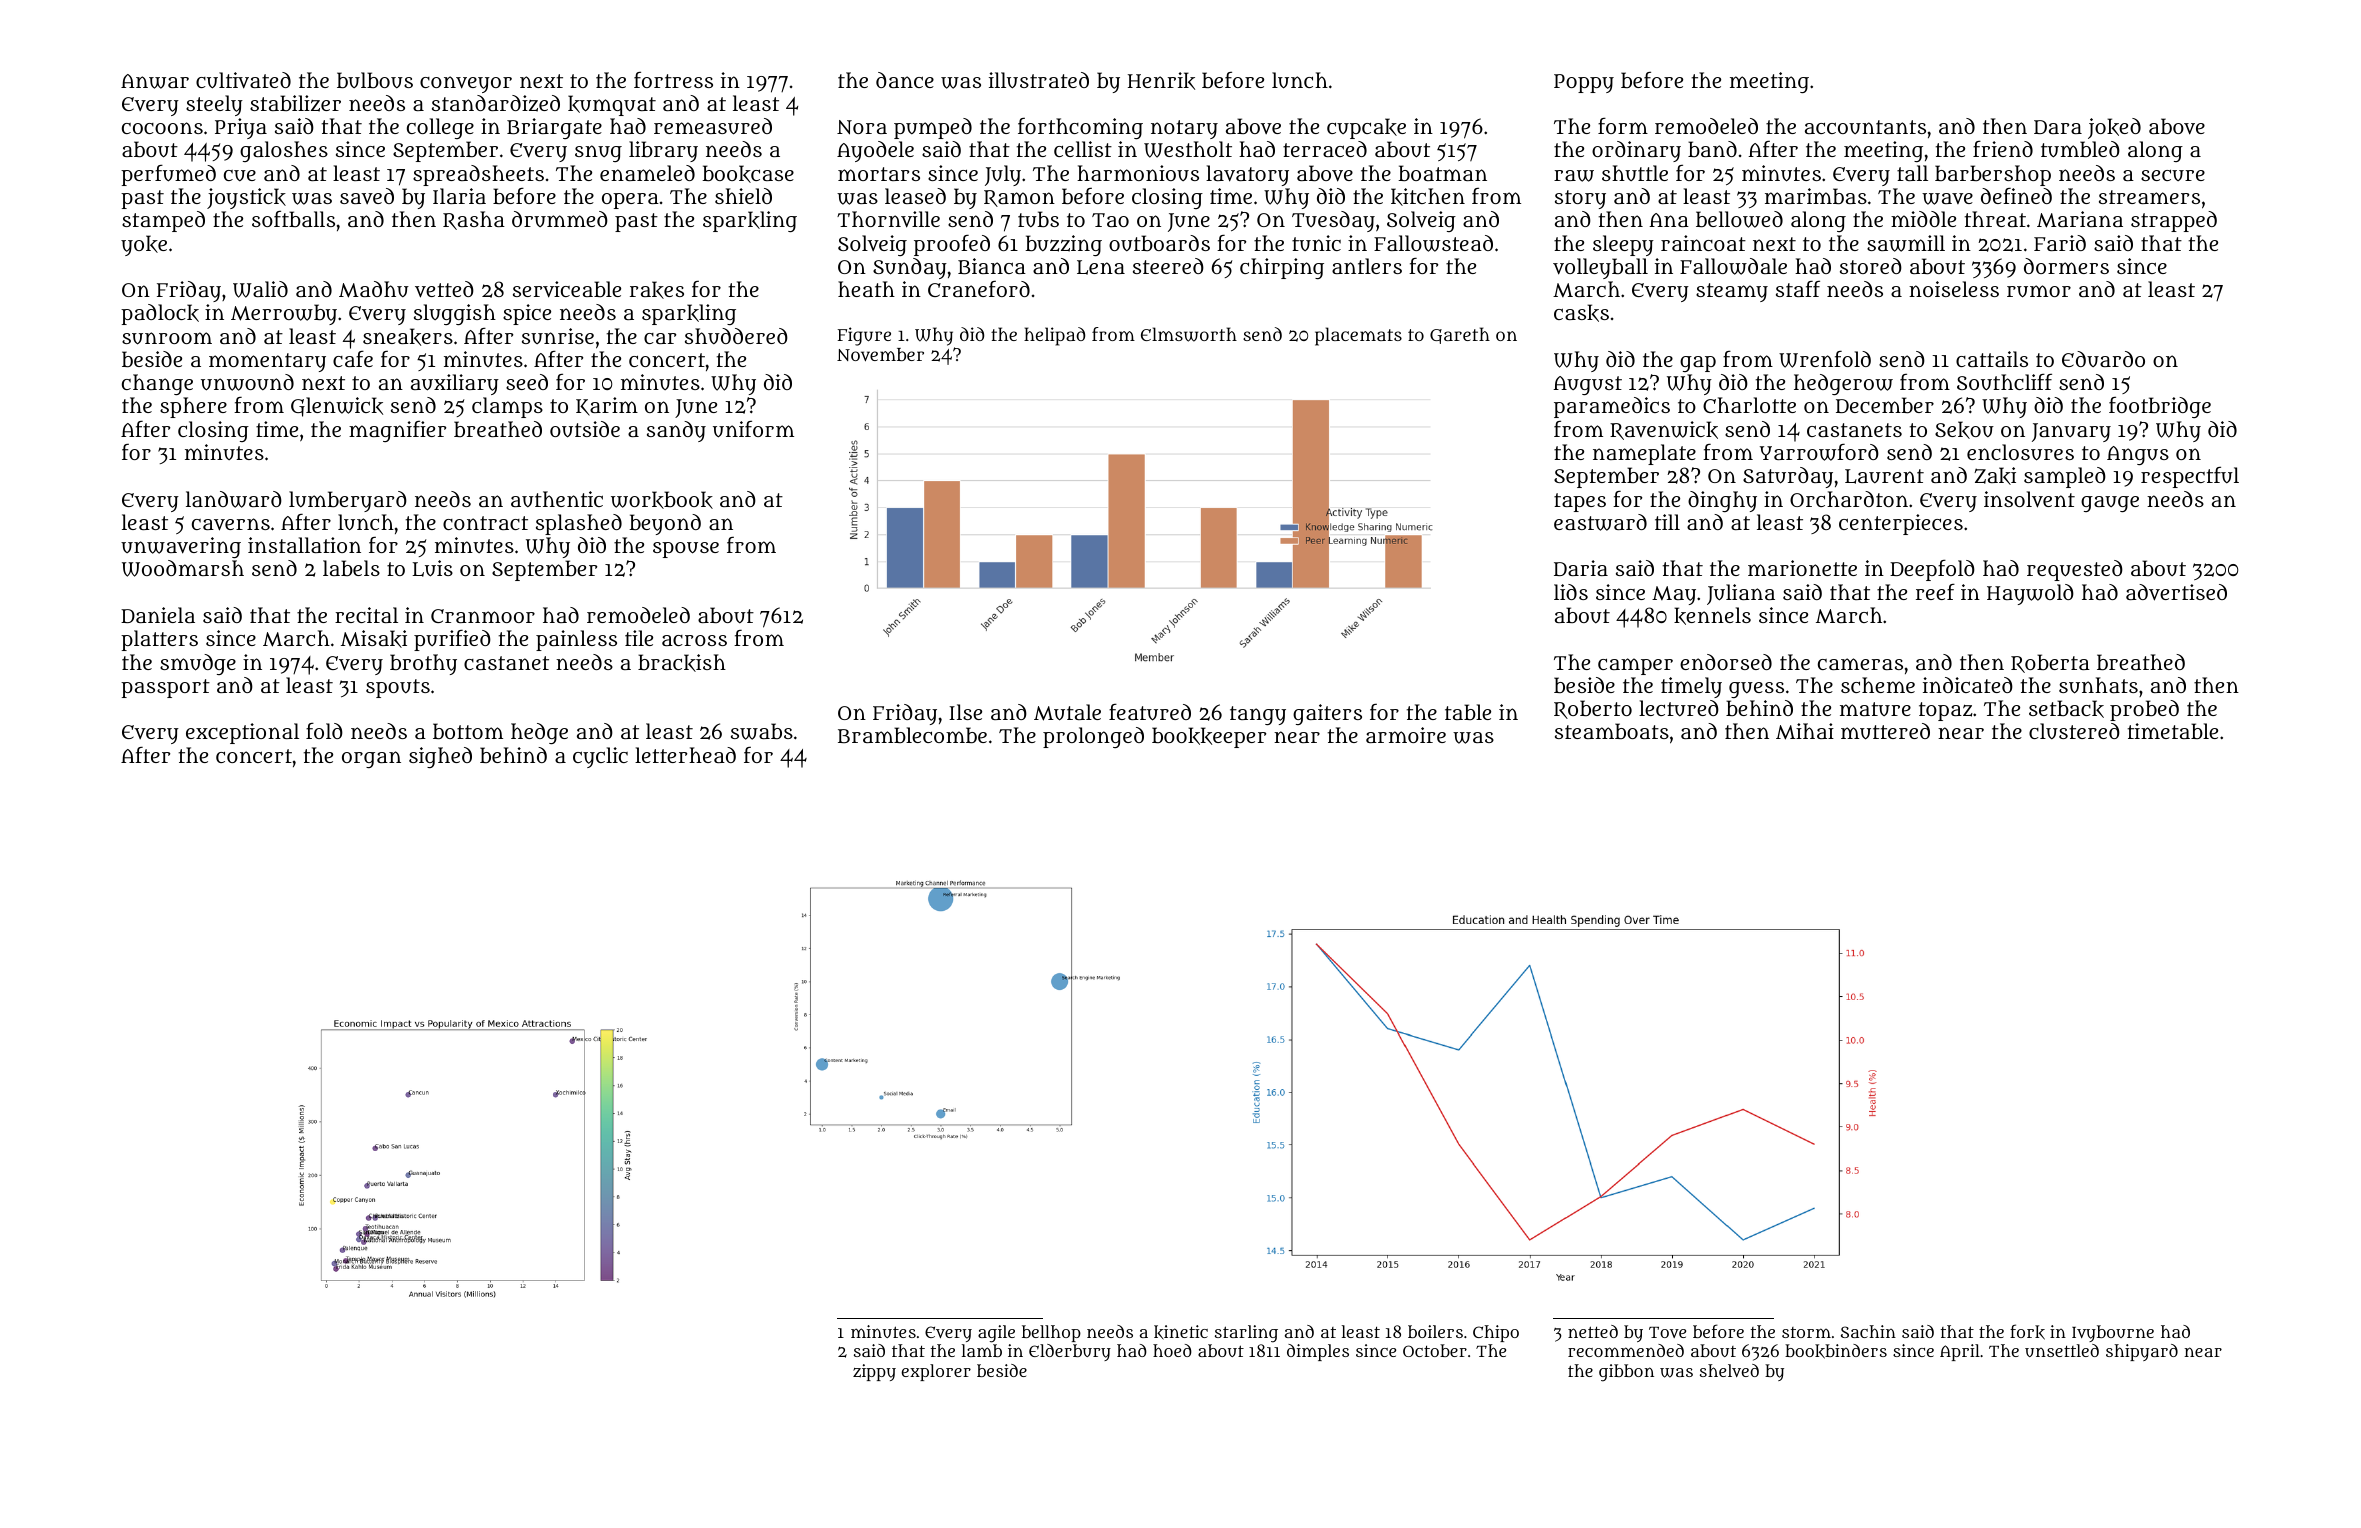  What do you see at coordinates (1067, 712) in the image?
I see `Mutale` at bounding box center [1067, 712].
